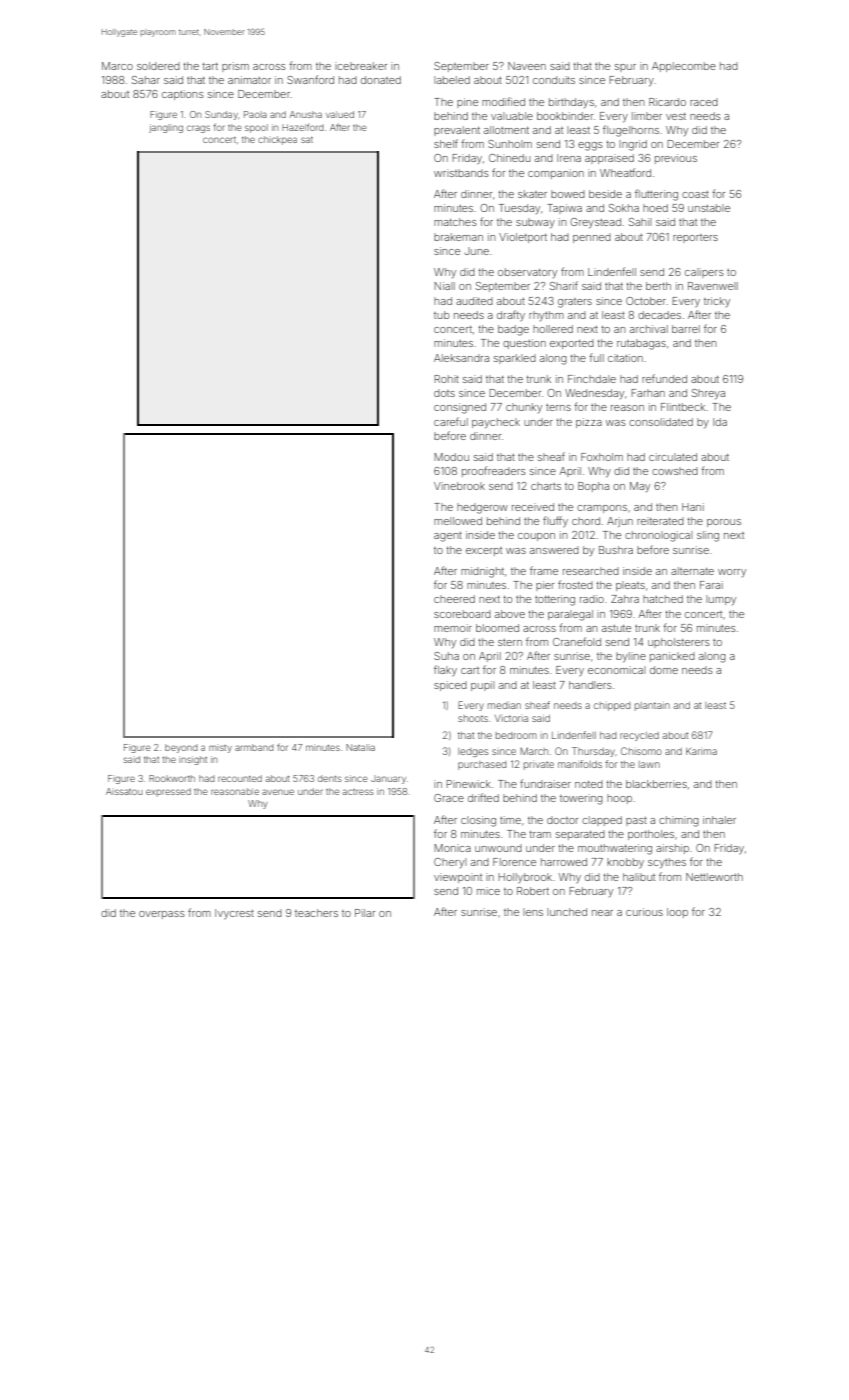 The image size is (849, 1400). What do you see at coordinates (683, 407) in the document?
I see `Flintbeck` at bounding box center [683, 407].
